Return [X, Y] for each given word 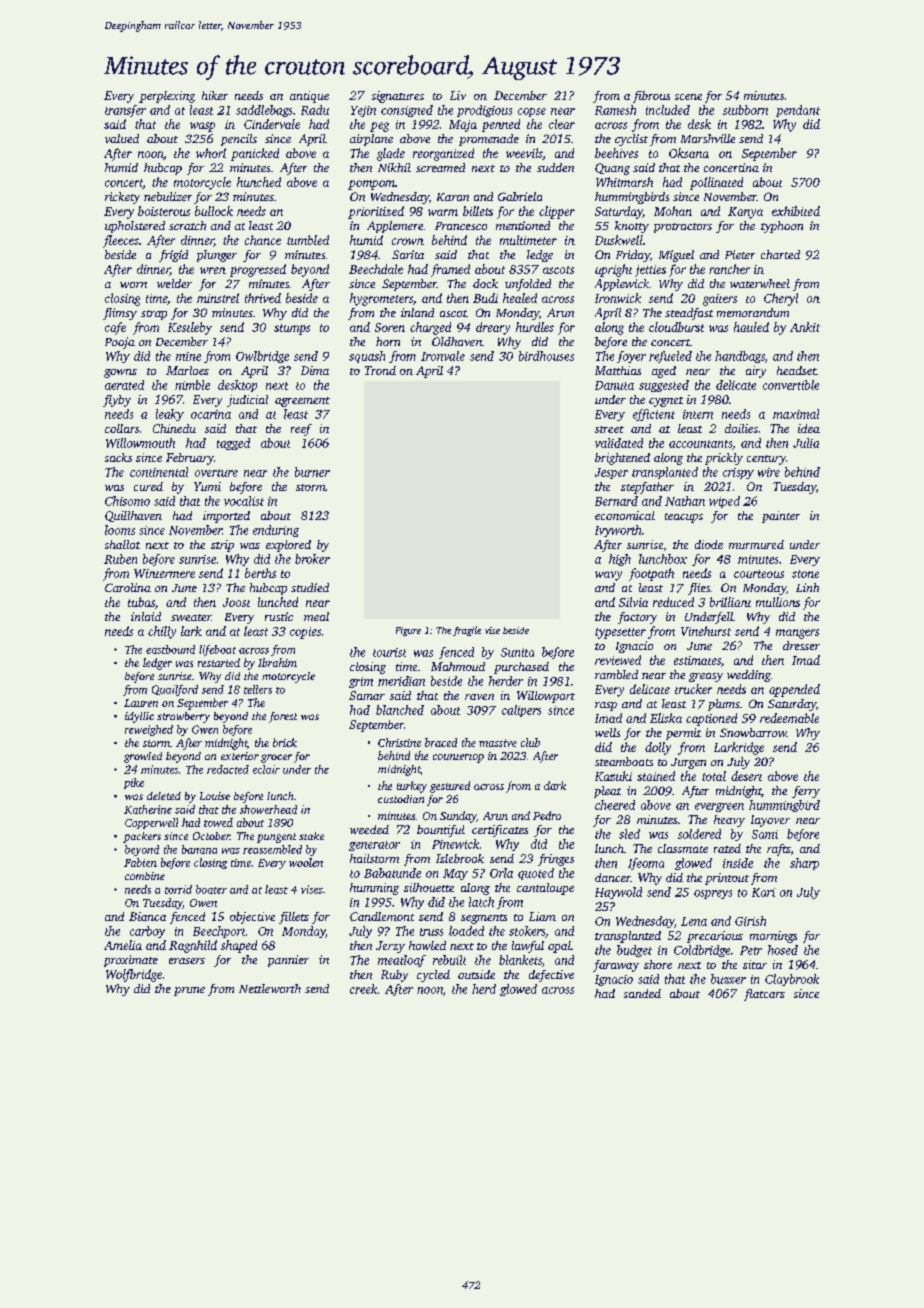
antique [309, 97]
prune [189, 991]
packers [142, 837]
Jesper [611, 473]
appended [794, 690]
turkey [412, 787]
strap [154, 315]
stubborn [745, 110]
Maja [463, 126]
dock [485, 283]
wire [769, 472]
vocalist [244, 501]
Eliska [666, 718]
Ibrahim [277, 662]
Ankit [805, 327]
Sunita [517, 652]
